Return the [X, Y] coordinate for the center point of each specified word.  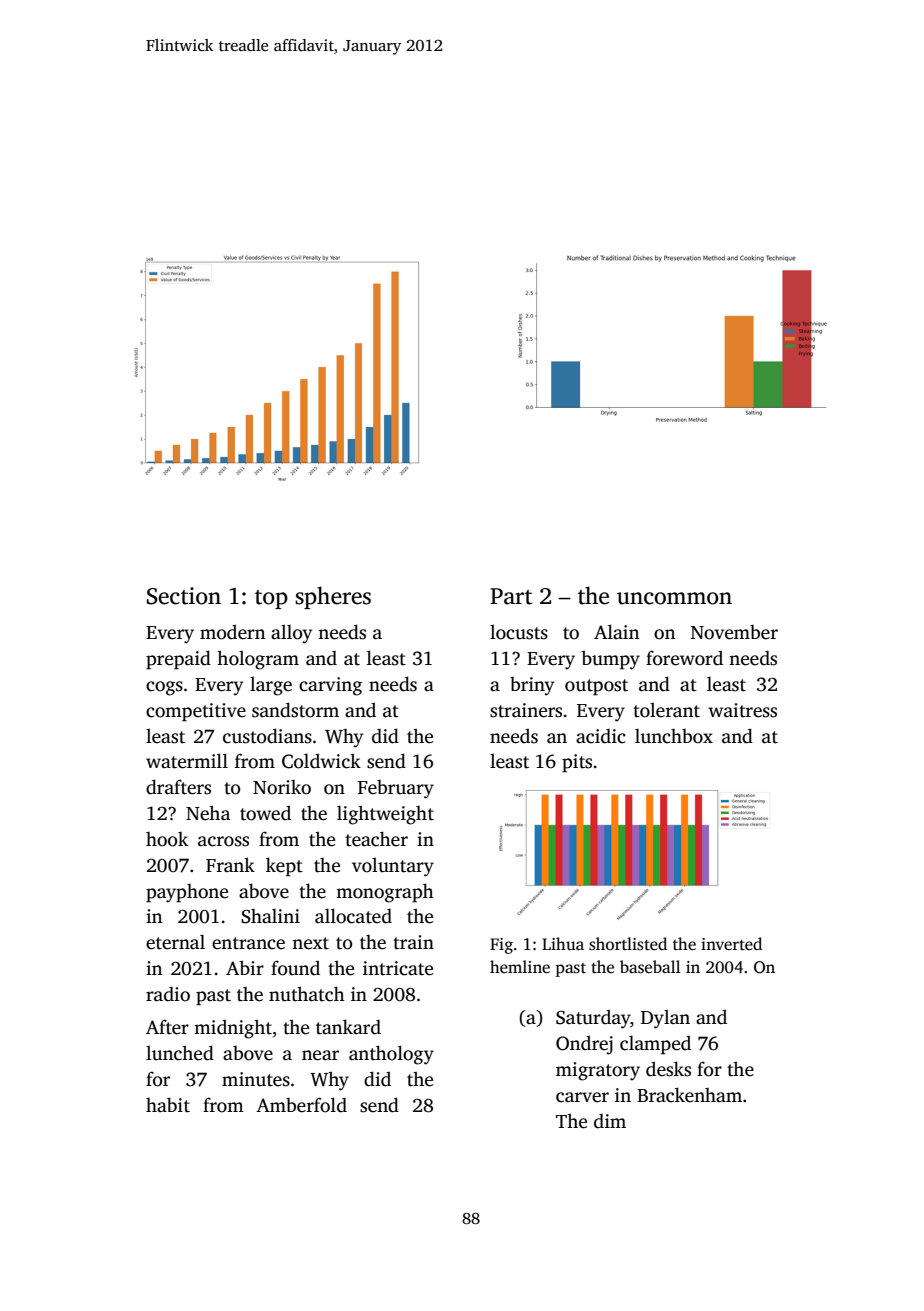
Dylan [665, 1019]
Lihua [563, 943]
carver [582, 1097]
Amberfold [301, 1105]
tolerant [666, 710]
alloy [291, 634]
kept [284, 867]
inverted [731, 944]
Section [184, 596]
